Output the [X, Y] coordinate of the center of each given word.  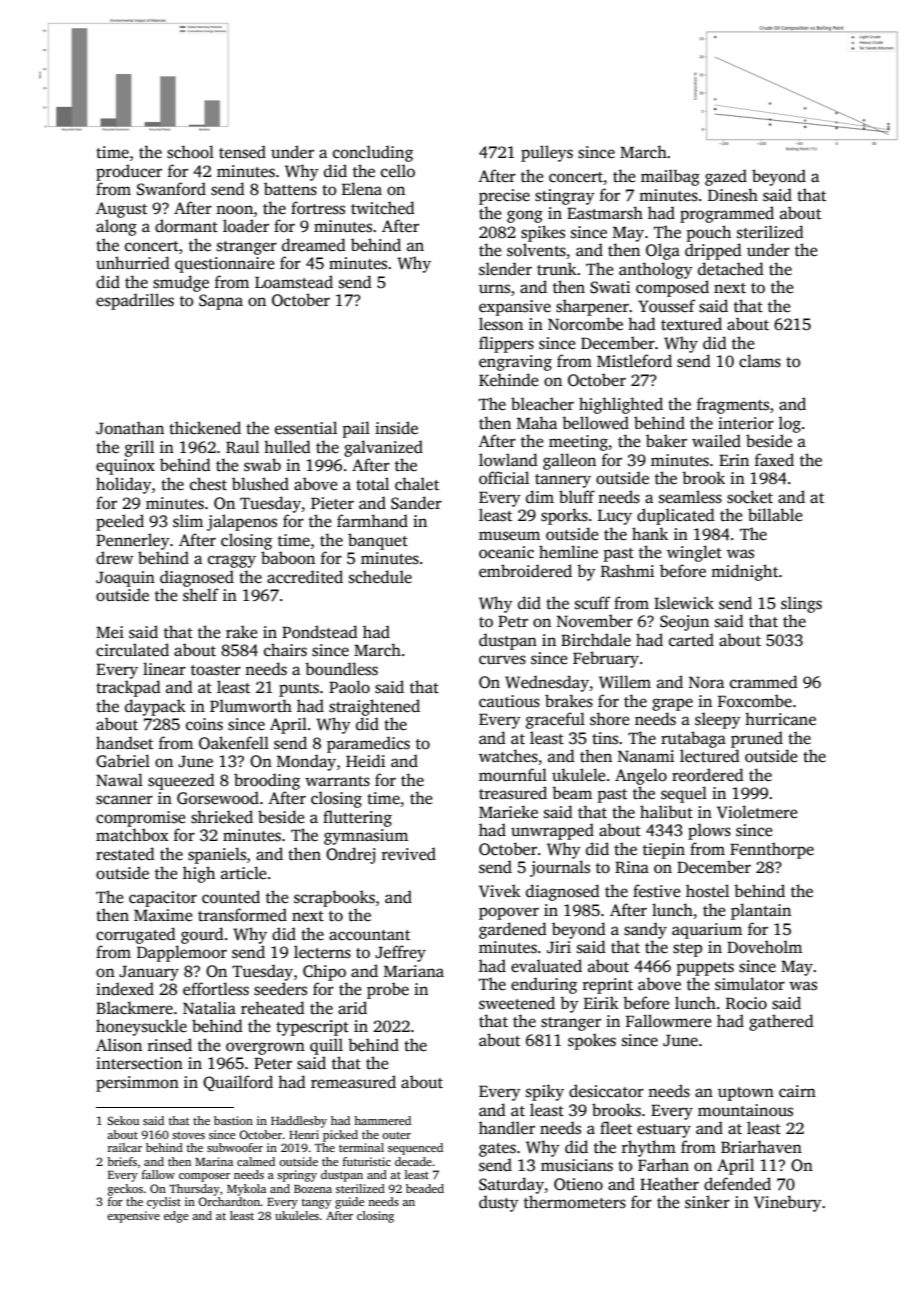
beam [572, 792]
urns [494, 289]
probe [388, 990]
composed [672, 288]
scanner [124, 800]
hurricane [780, 719]
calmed [256, 1161]
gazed [726, 177]
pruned [757, 739]
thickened [205, 428]
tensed [242, 152]
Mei [110, 632]
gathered [781, 1022]
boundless [341, 669]
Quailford [238, 1083]
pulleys [547, 153]
